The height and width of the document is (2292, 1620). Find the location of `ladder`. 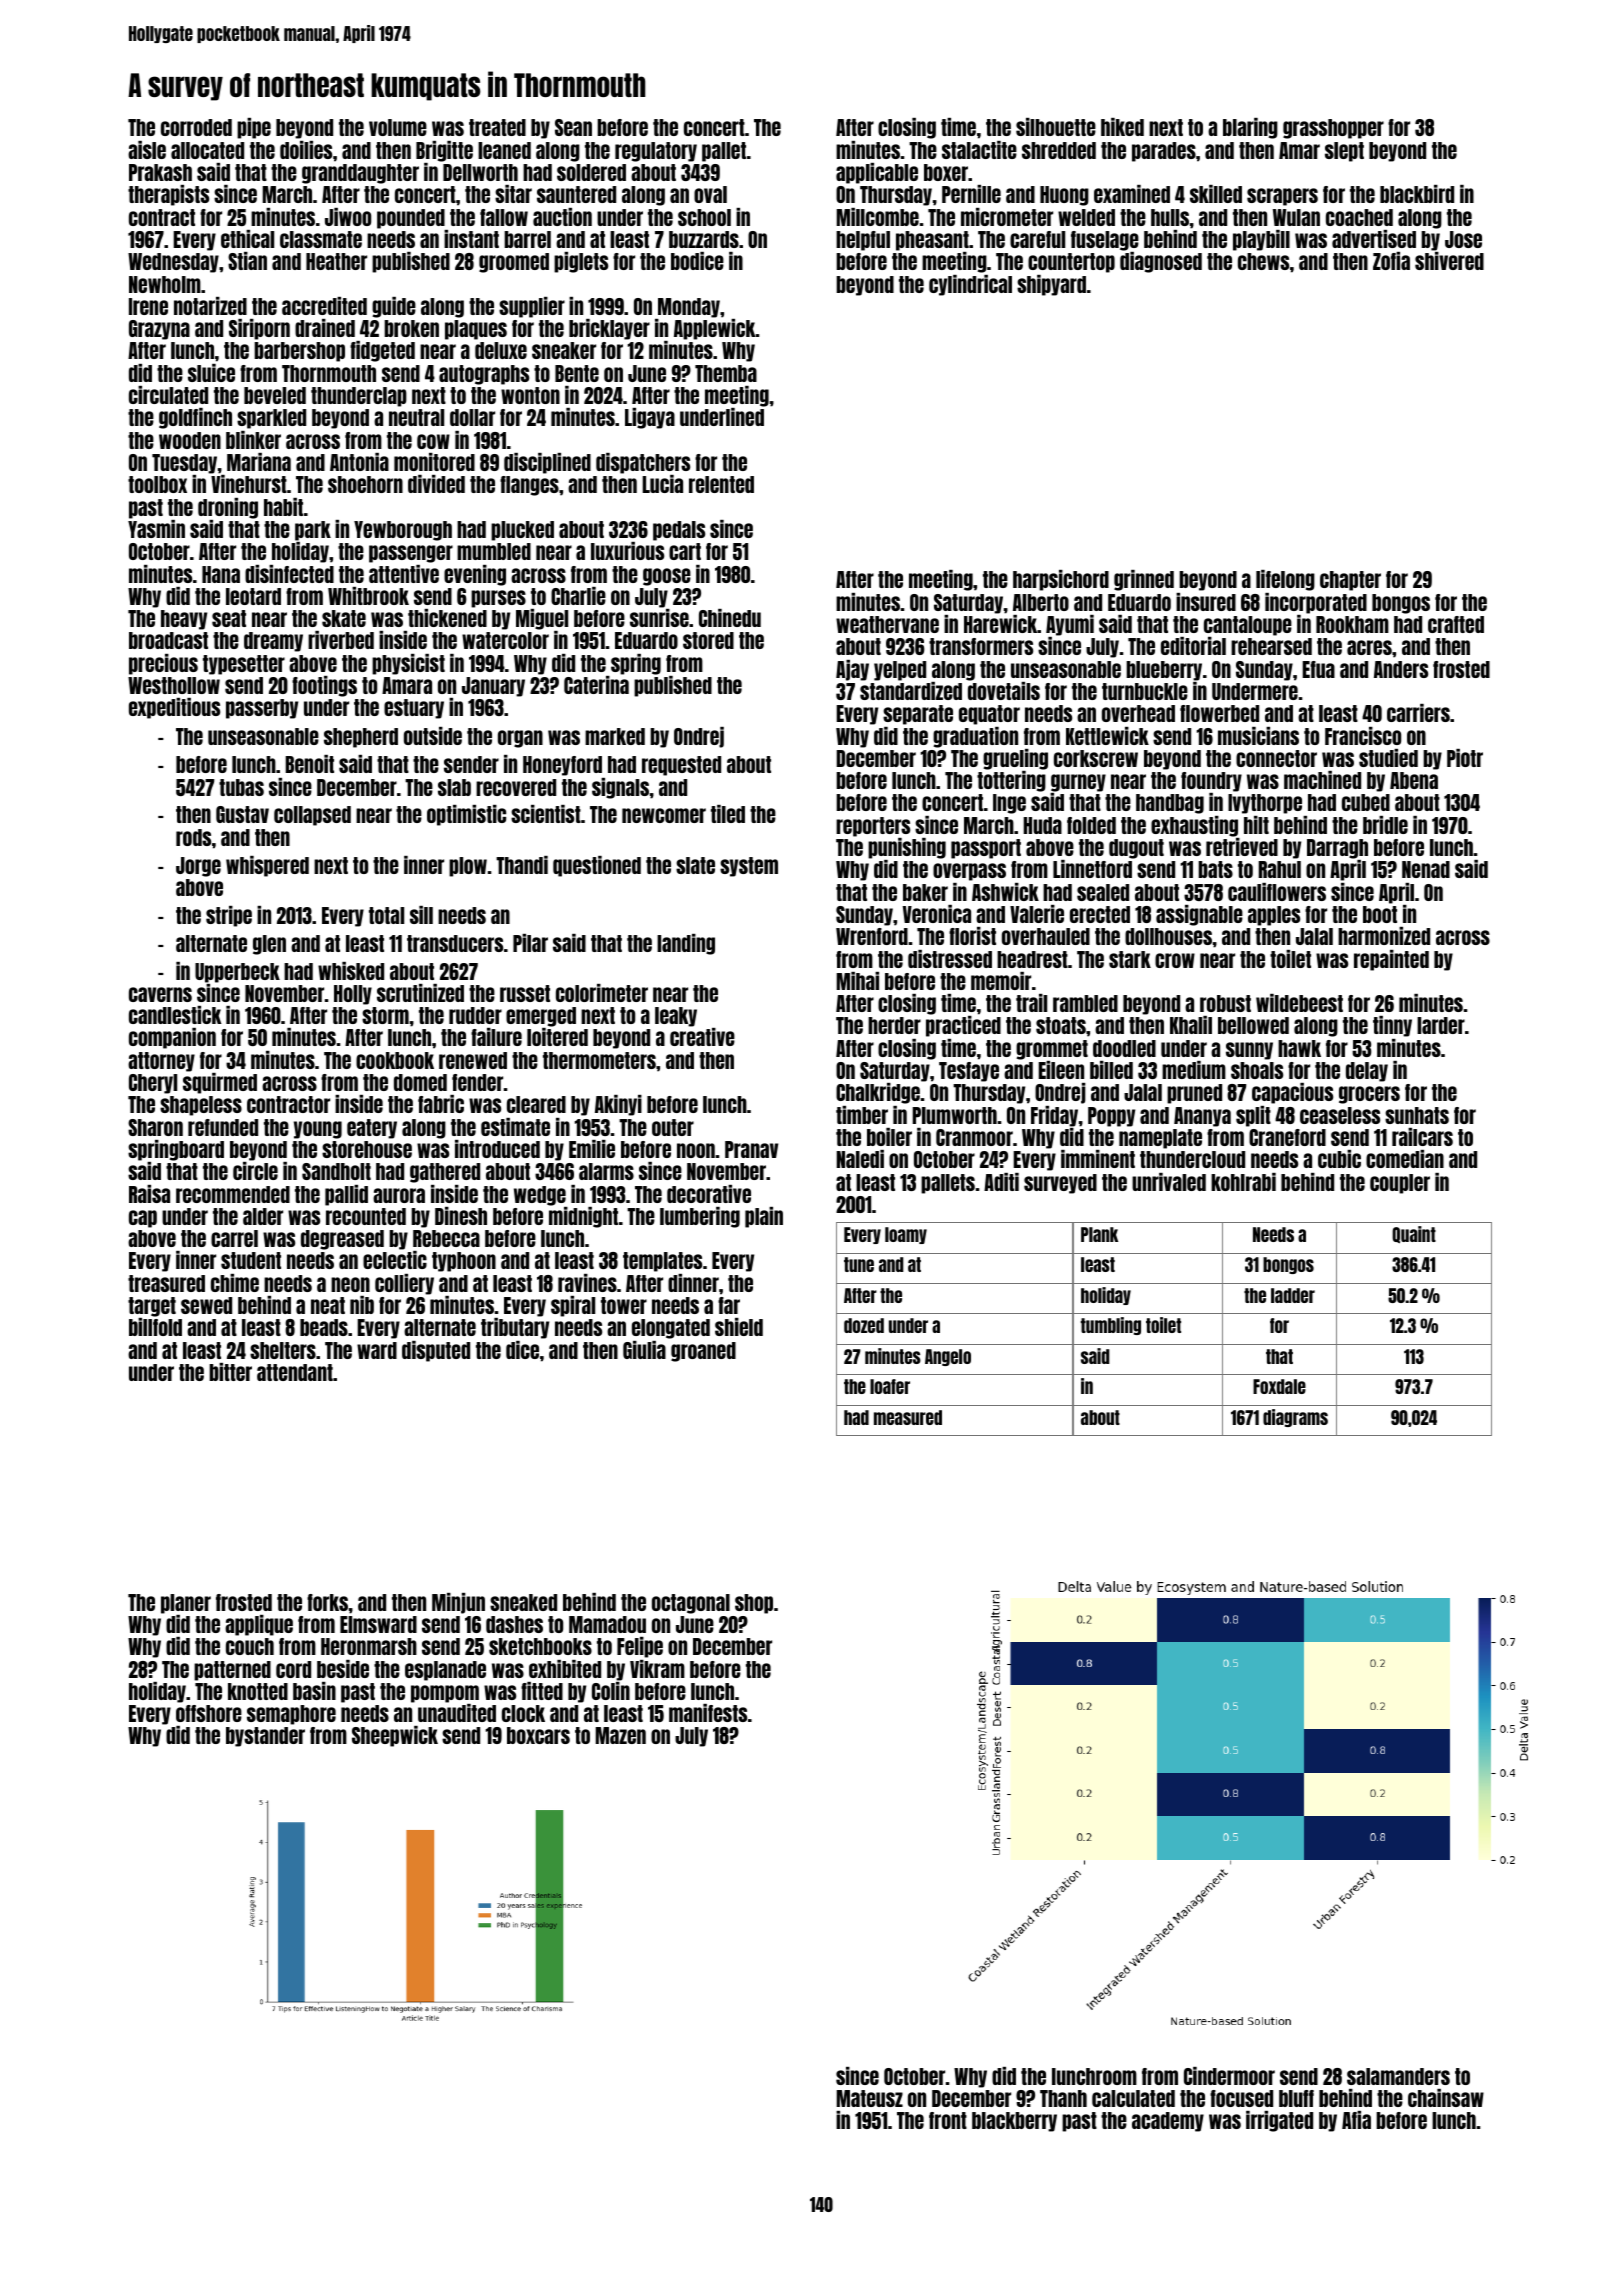

ladder is located at coordinates (1293, 1295).
